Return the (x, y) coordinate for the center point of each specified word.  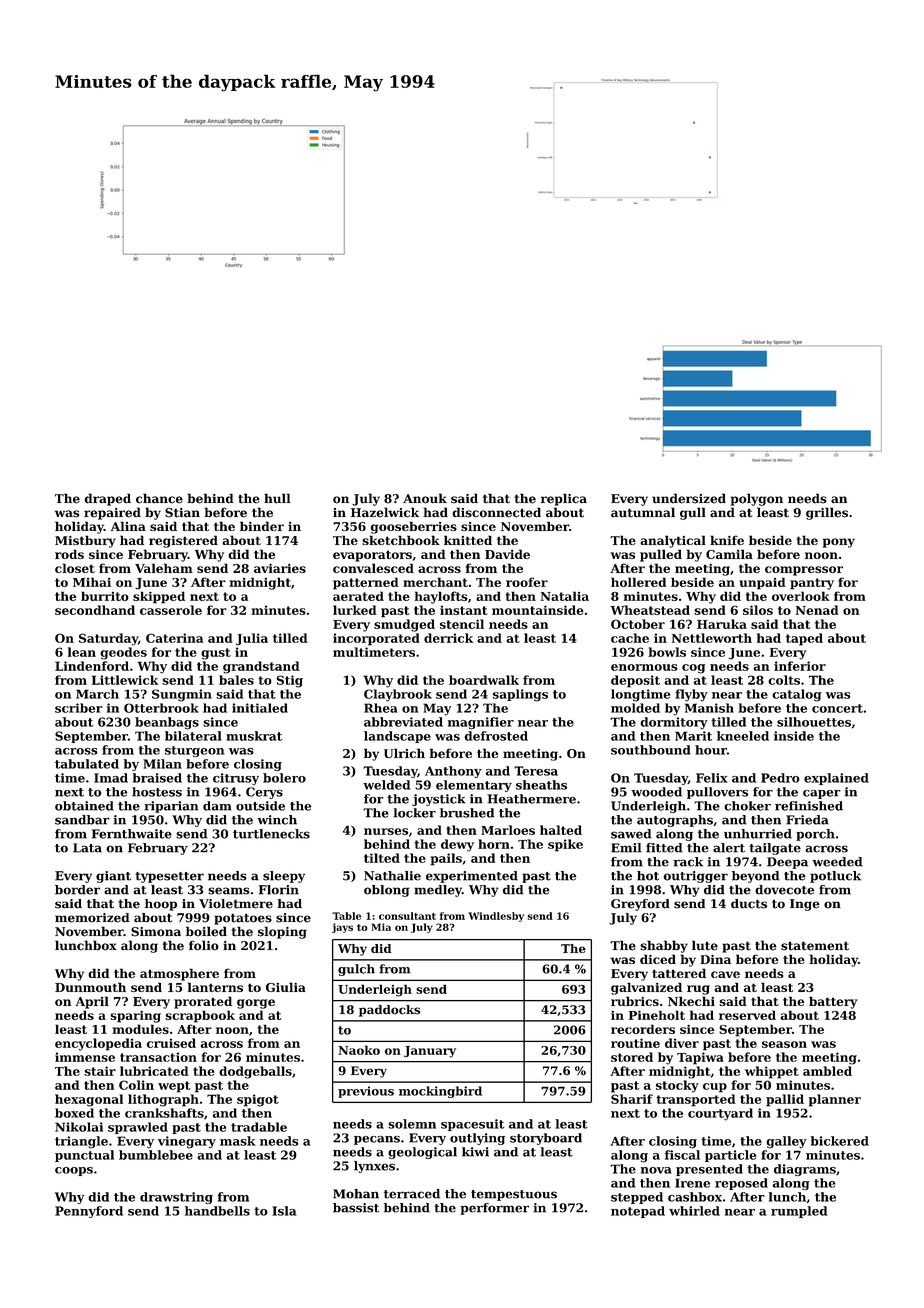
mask (238, 1141)
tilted (382, 858)
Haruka (722, 624)
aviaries (280, 568)
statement (815, 946)
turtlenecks (271, 834)
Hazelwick (385, 512)
